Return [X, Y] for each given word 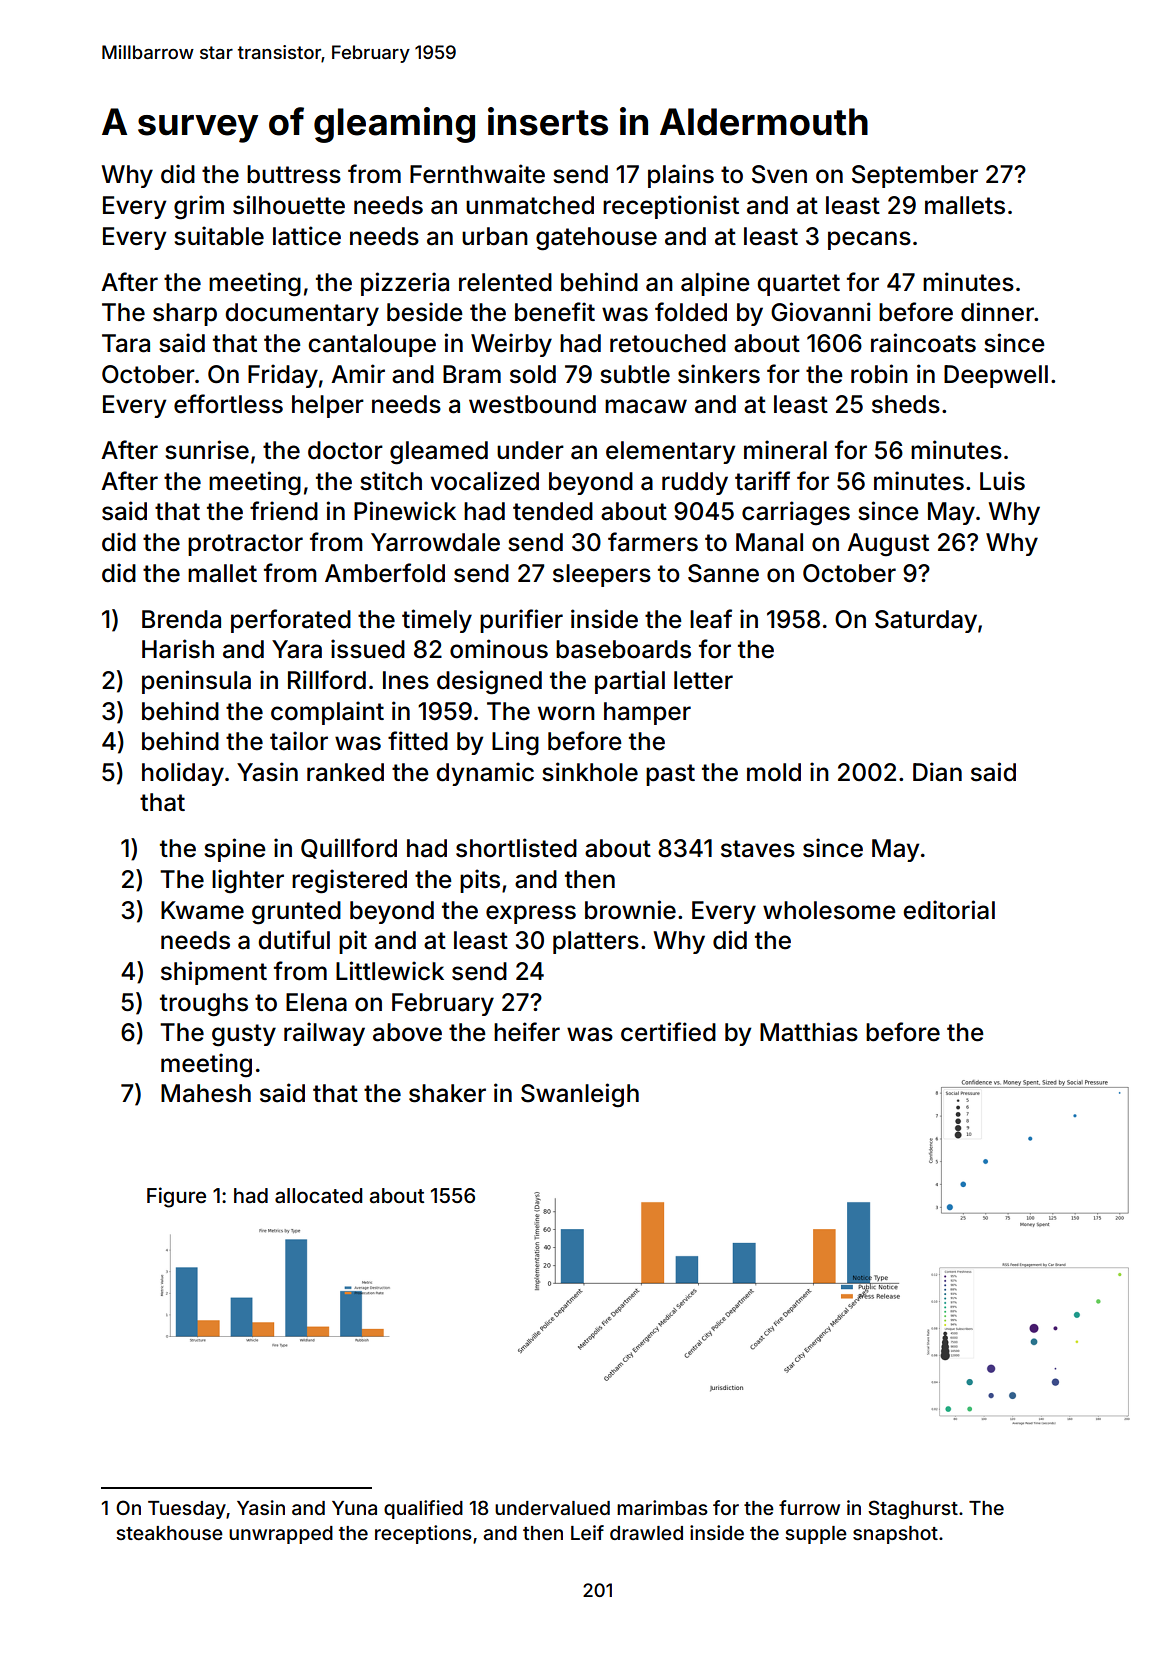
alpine [715, 284]
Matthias [809, 1032]
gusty [244, 1035]
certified [668, 1032]
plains [681, 176]
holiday [183, 774]
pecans [869, 240]
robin [879, 374]
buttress [294, 174]
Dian [937, 772]
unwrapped [281, 1535]
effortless [228, 404]
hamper [647, 713]
